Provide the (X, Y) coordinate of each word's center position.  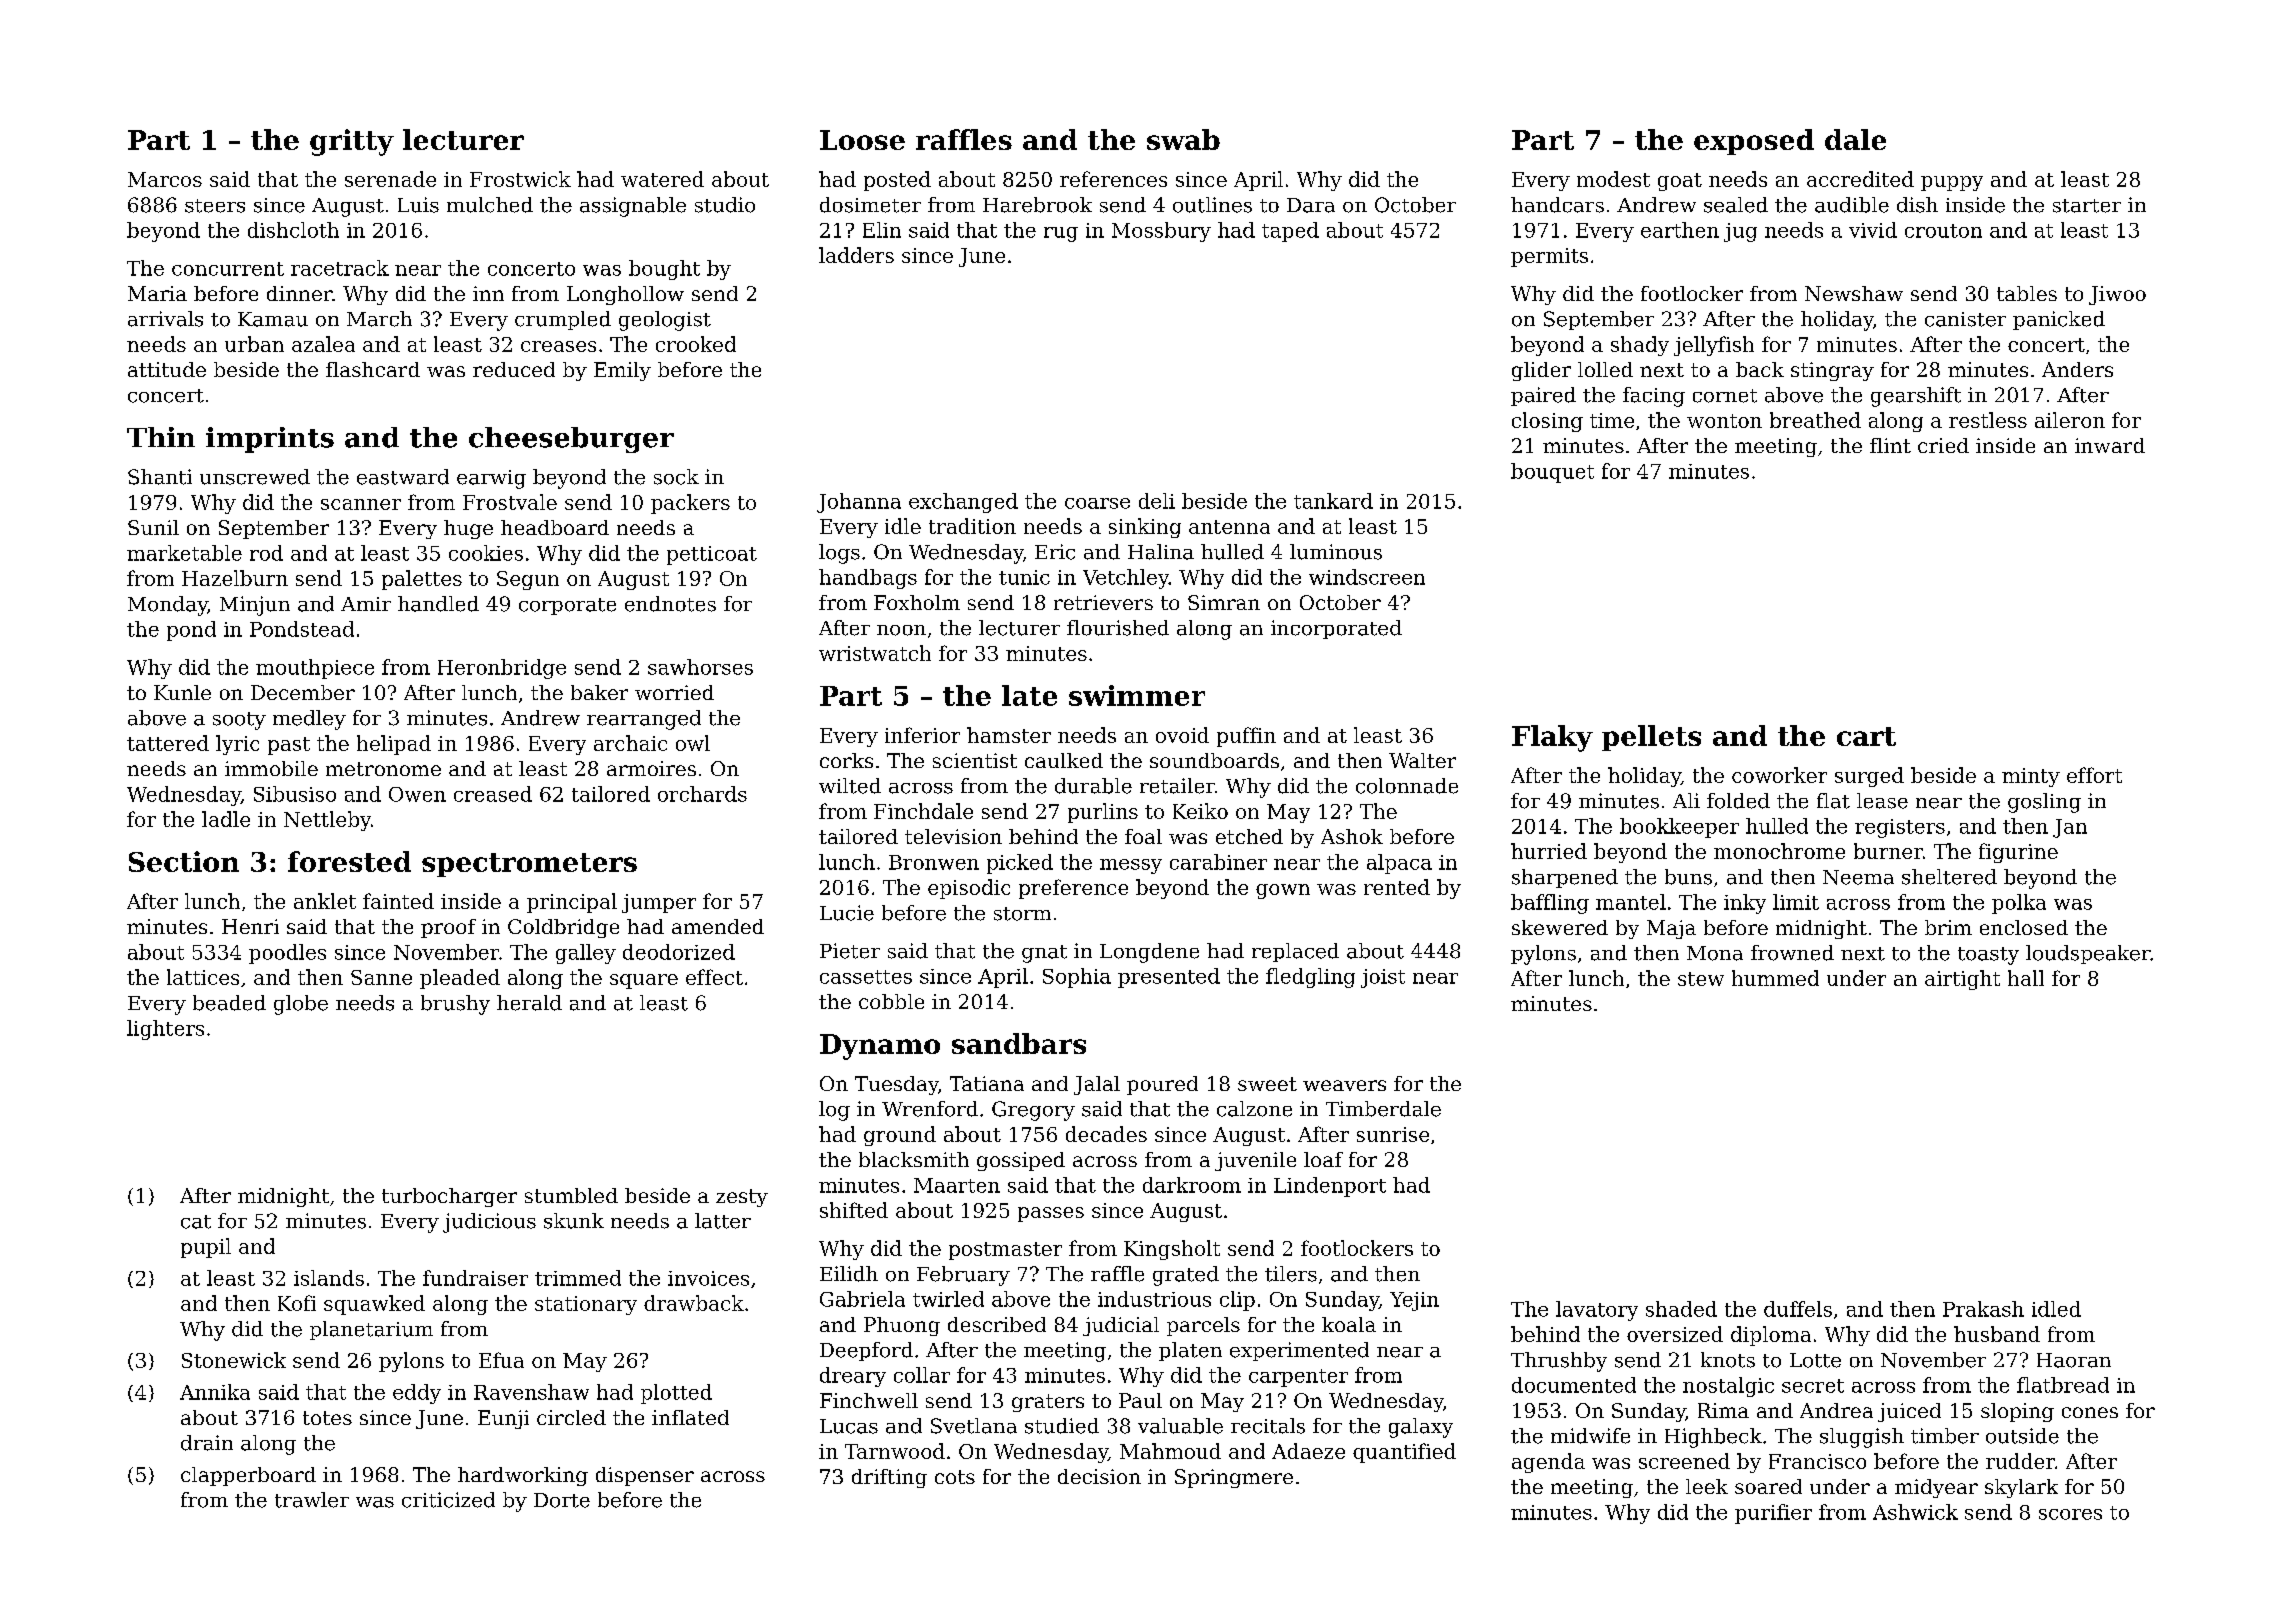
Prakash (1983, 1309)
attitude (167, 369)
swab (1183, 139)
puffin (1246, 737)
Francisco (1817, 1461)
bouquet (1552, 473)
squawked (374, 1305)
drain (207, 1443)
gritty (352, 142)
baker (599, 692)
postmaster (1005, 1251)
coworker (1779, 775)
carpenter (1298, 1378)
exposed (1754, 142)
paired (1543, 396)
